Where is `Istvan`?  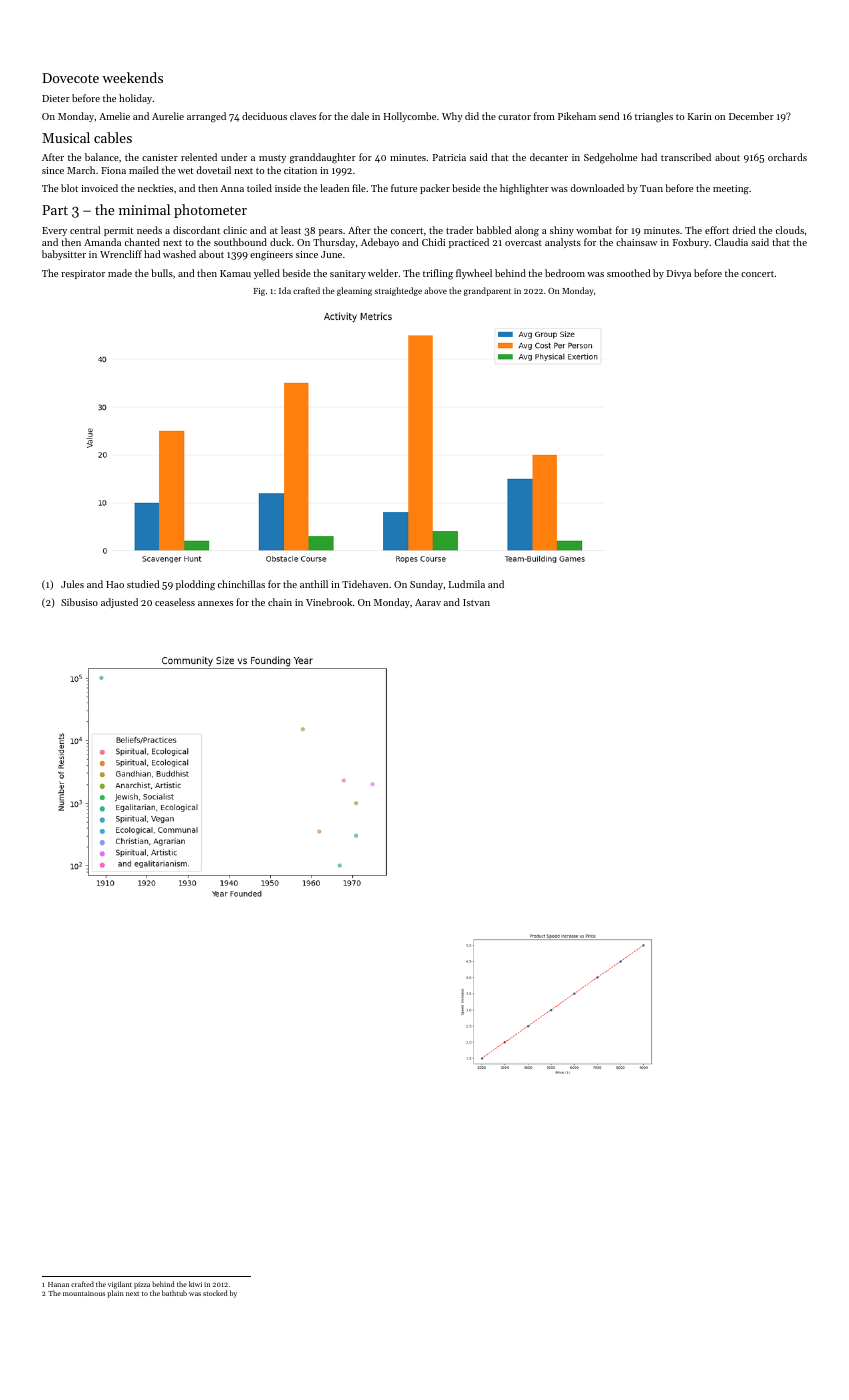 Istvan is located at coordinates (476, 602).
